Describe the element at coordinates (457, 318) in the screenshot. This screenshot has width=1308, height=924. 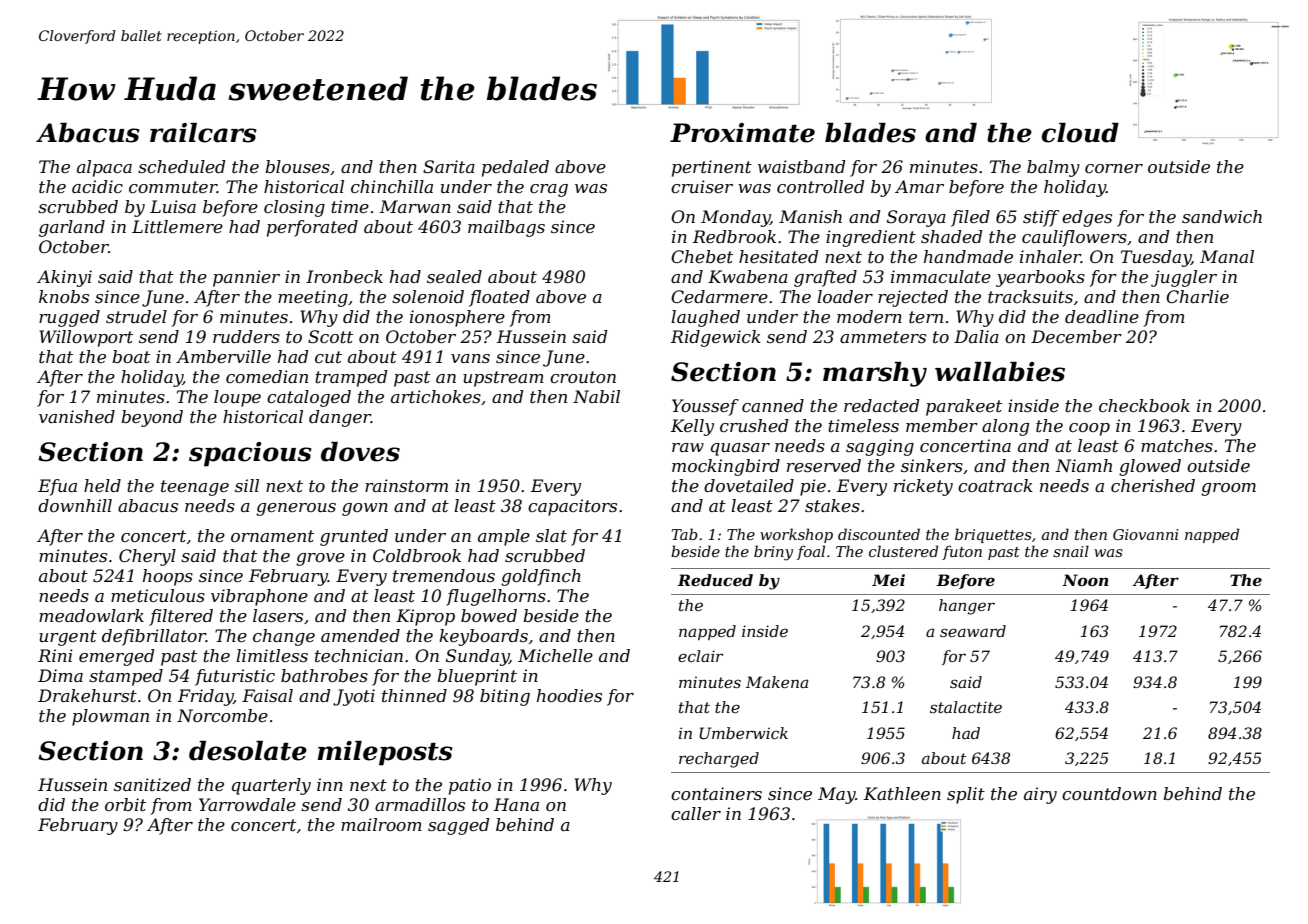
I see `ionosphere` at that location.
